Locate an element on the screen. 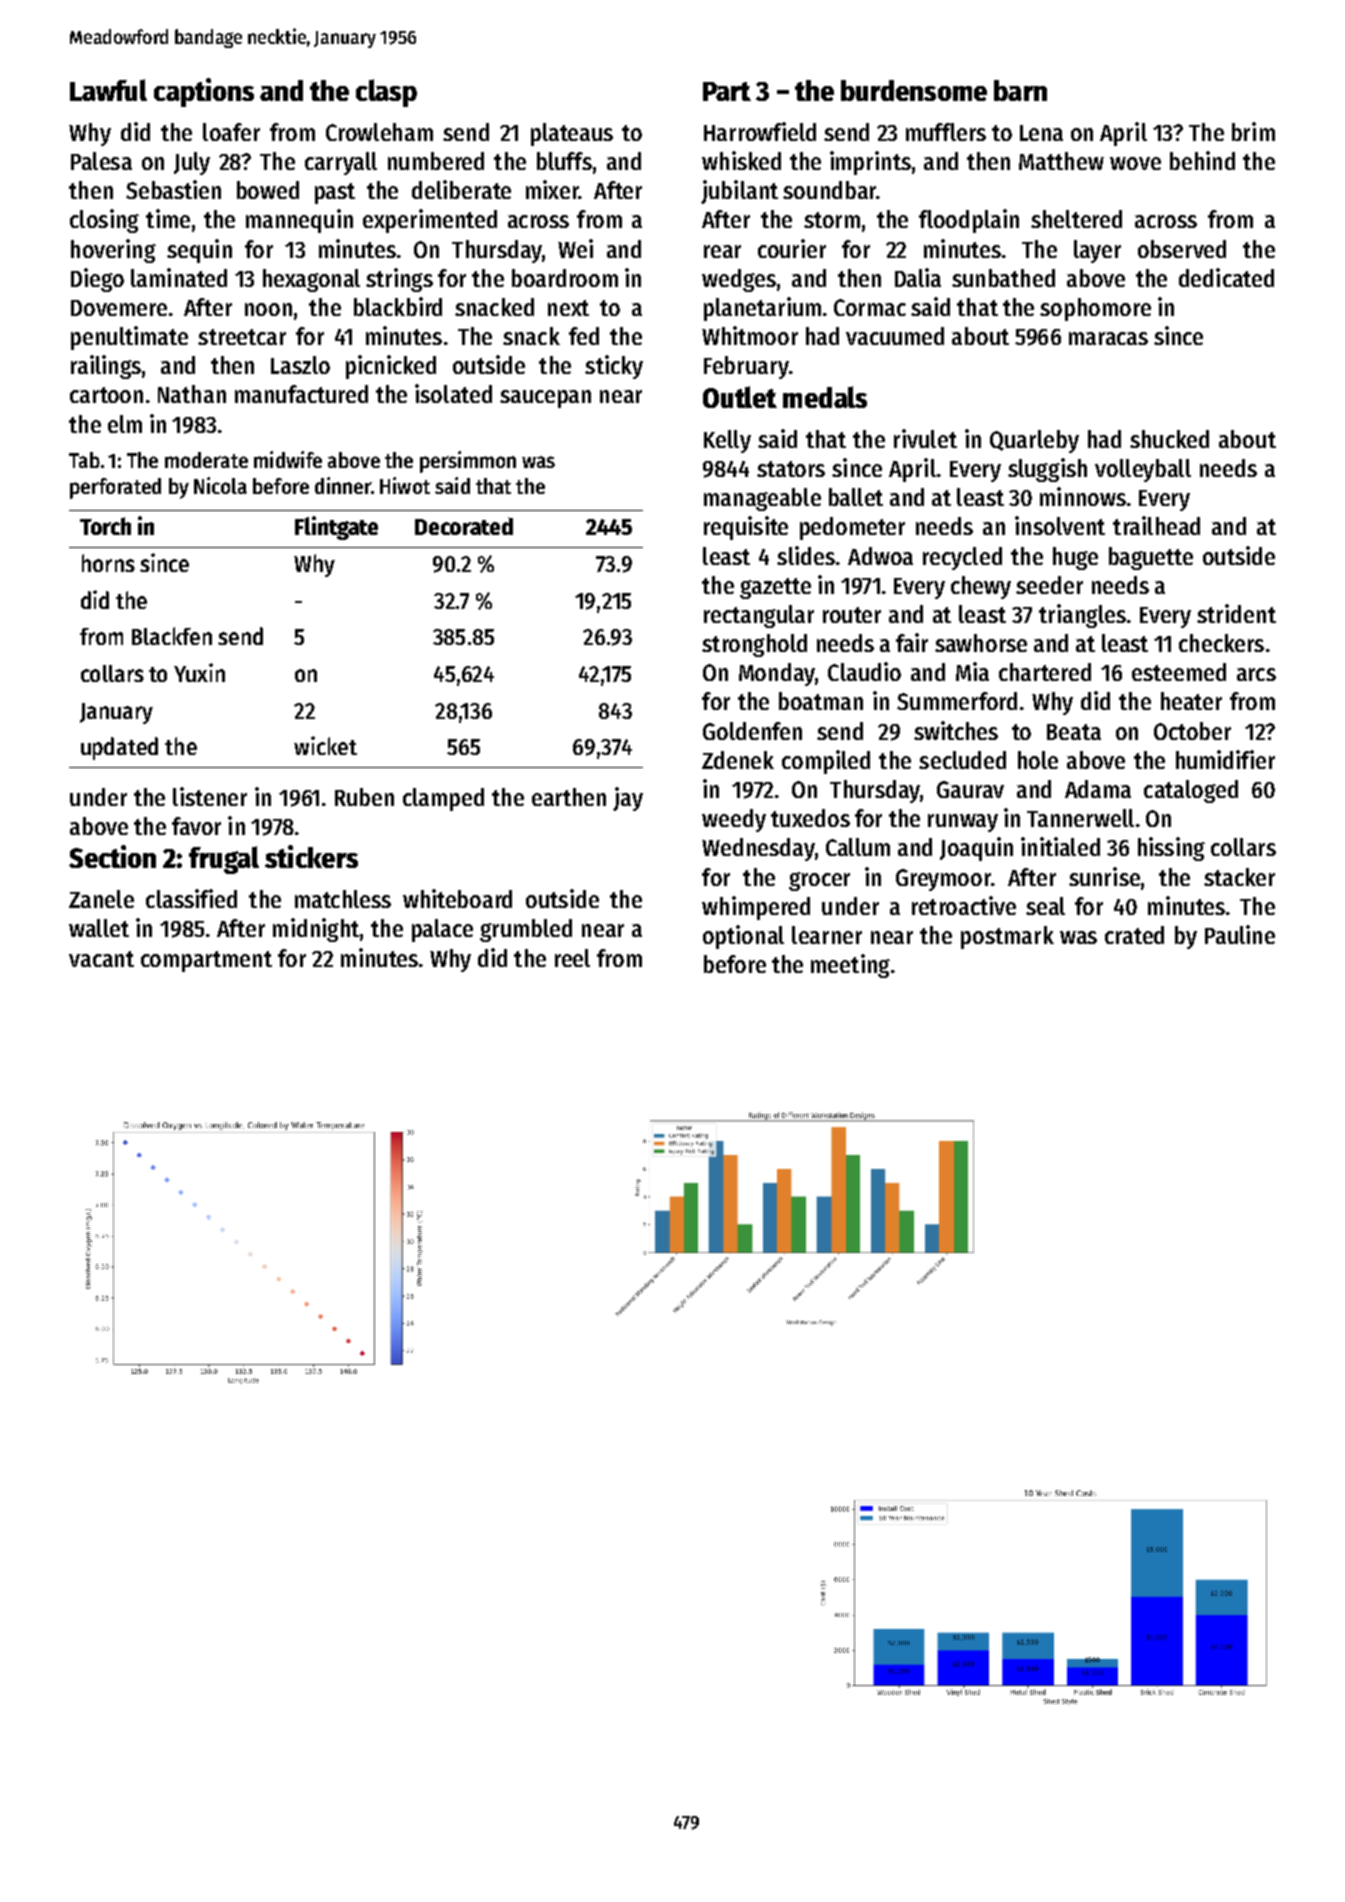 Image resolution: width=1345 pixels, height=1902 pixels. rear is located at coordinates (722, 251).
